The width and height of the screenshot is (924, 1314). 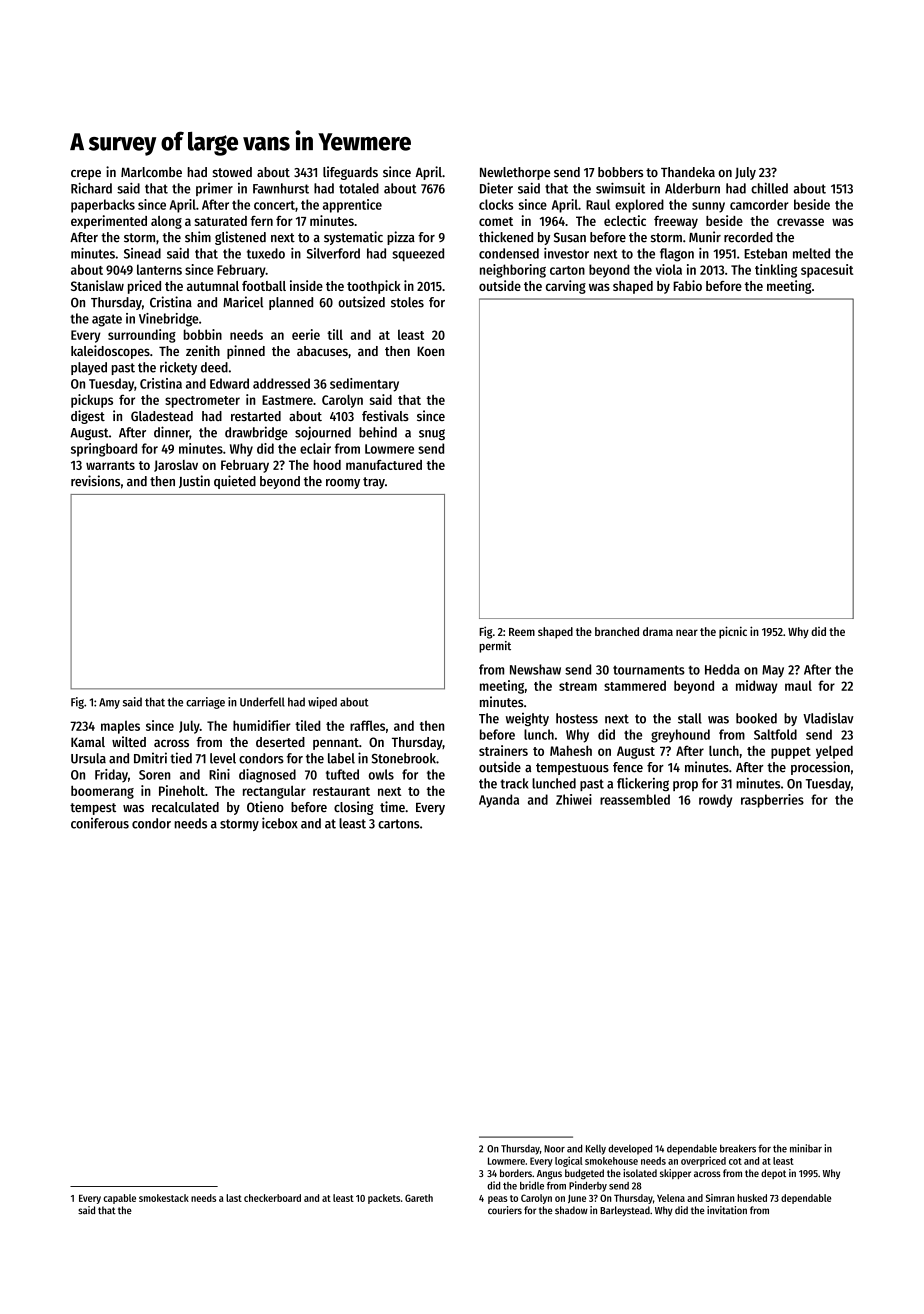 I want to click on Ayanda, so click(x=499, y=801).
